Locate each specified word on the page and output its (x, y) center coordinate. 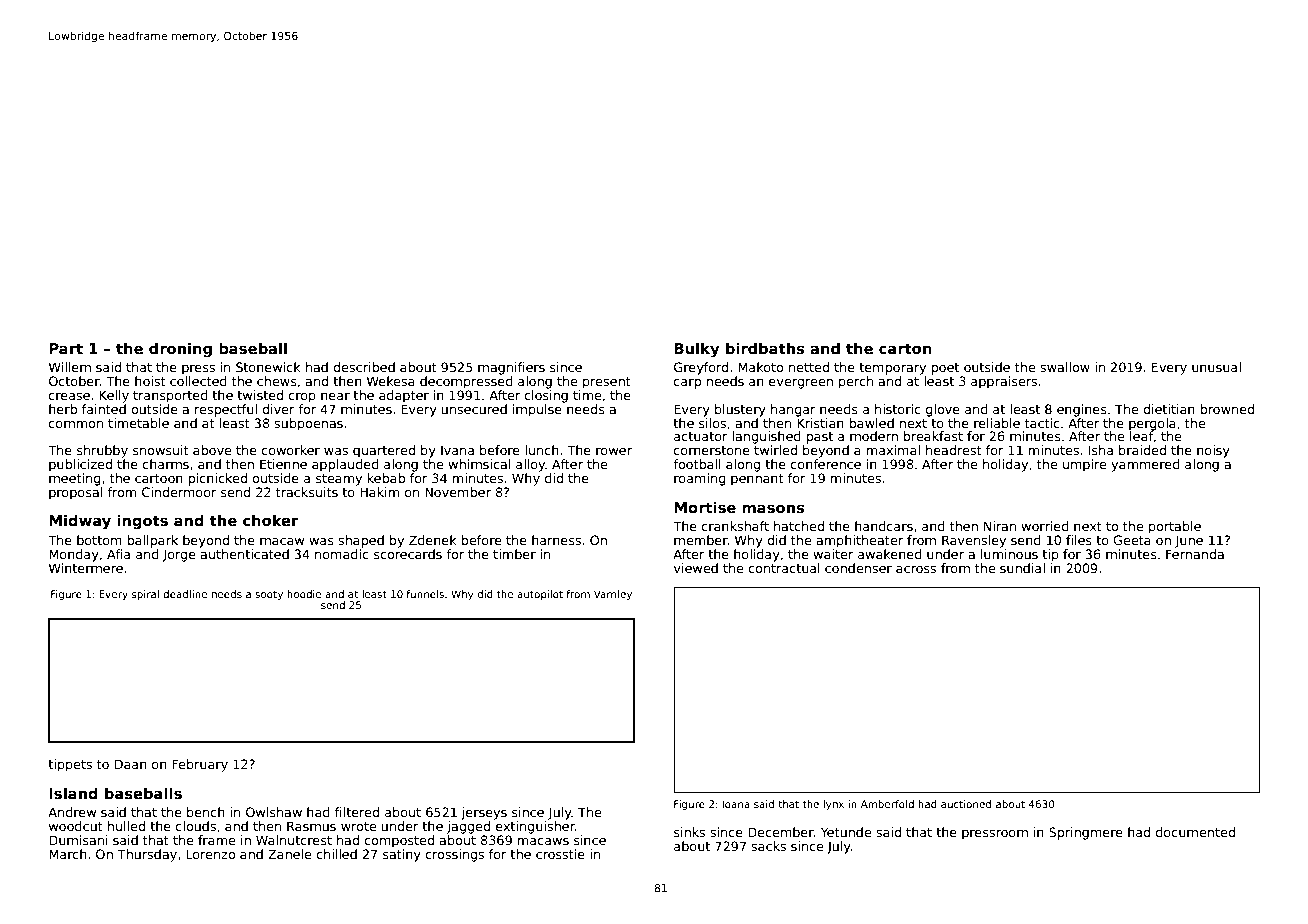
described (364, 367)
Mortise (705, 507)
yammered (1145, 465)
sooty (269, 595)
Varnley (613, 595)
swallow (1065, 367)
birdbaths (765, 348)
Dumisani (78, 840)
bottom (99, 540)
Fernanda (1195, 554)
